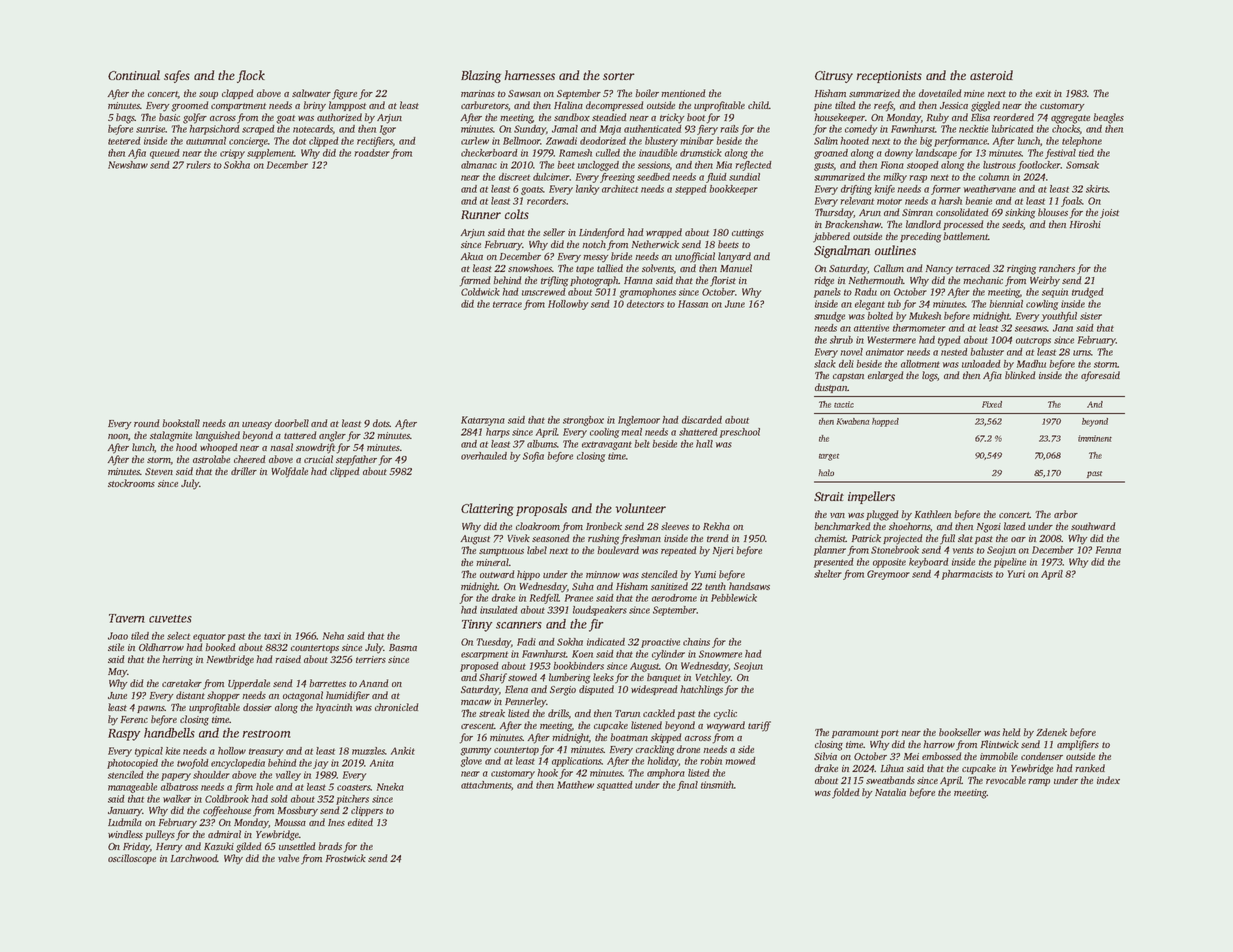 This screenshot has height=952, width=1233. Describe the element at coordinates (845, 793) in the screenshot. I see `folded` at that location.
